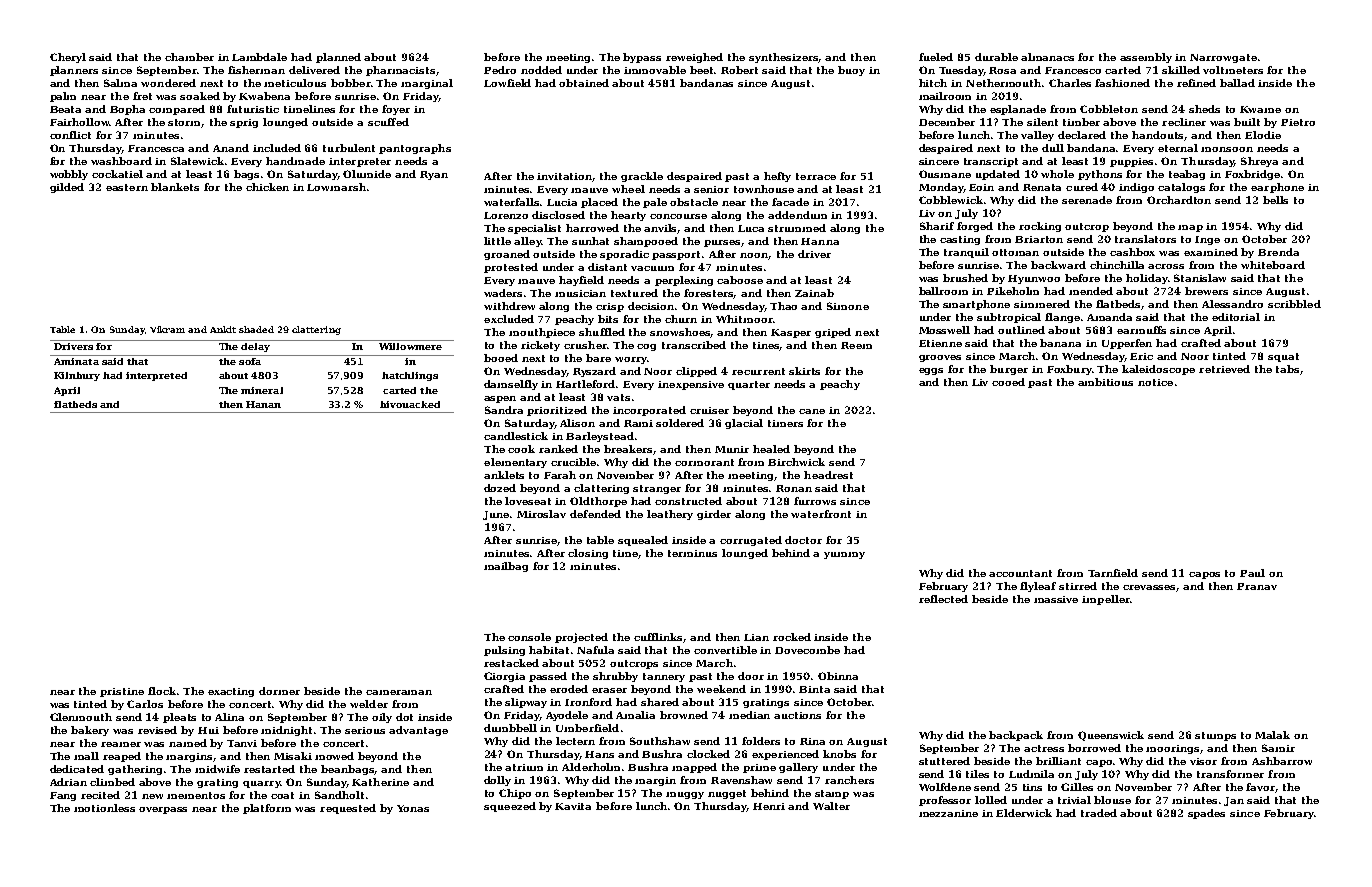  What do you see at coordinates (1252, 573) in the screenshot?
I see `Paul` at bounding box center [1252, 573].
